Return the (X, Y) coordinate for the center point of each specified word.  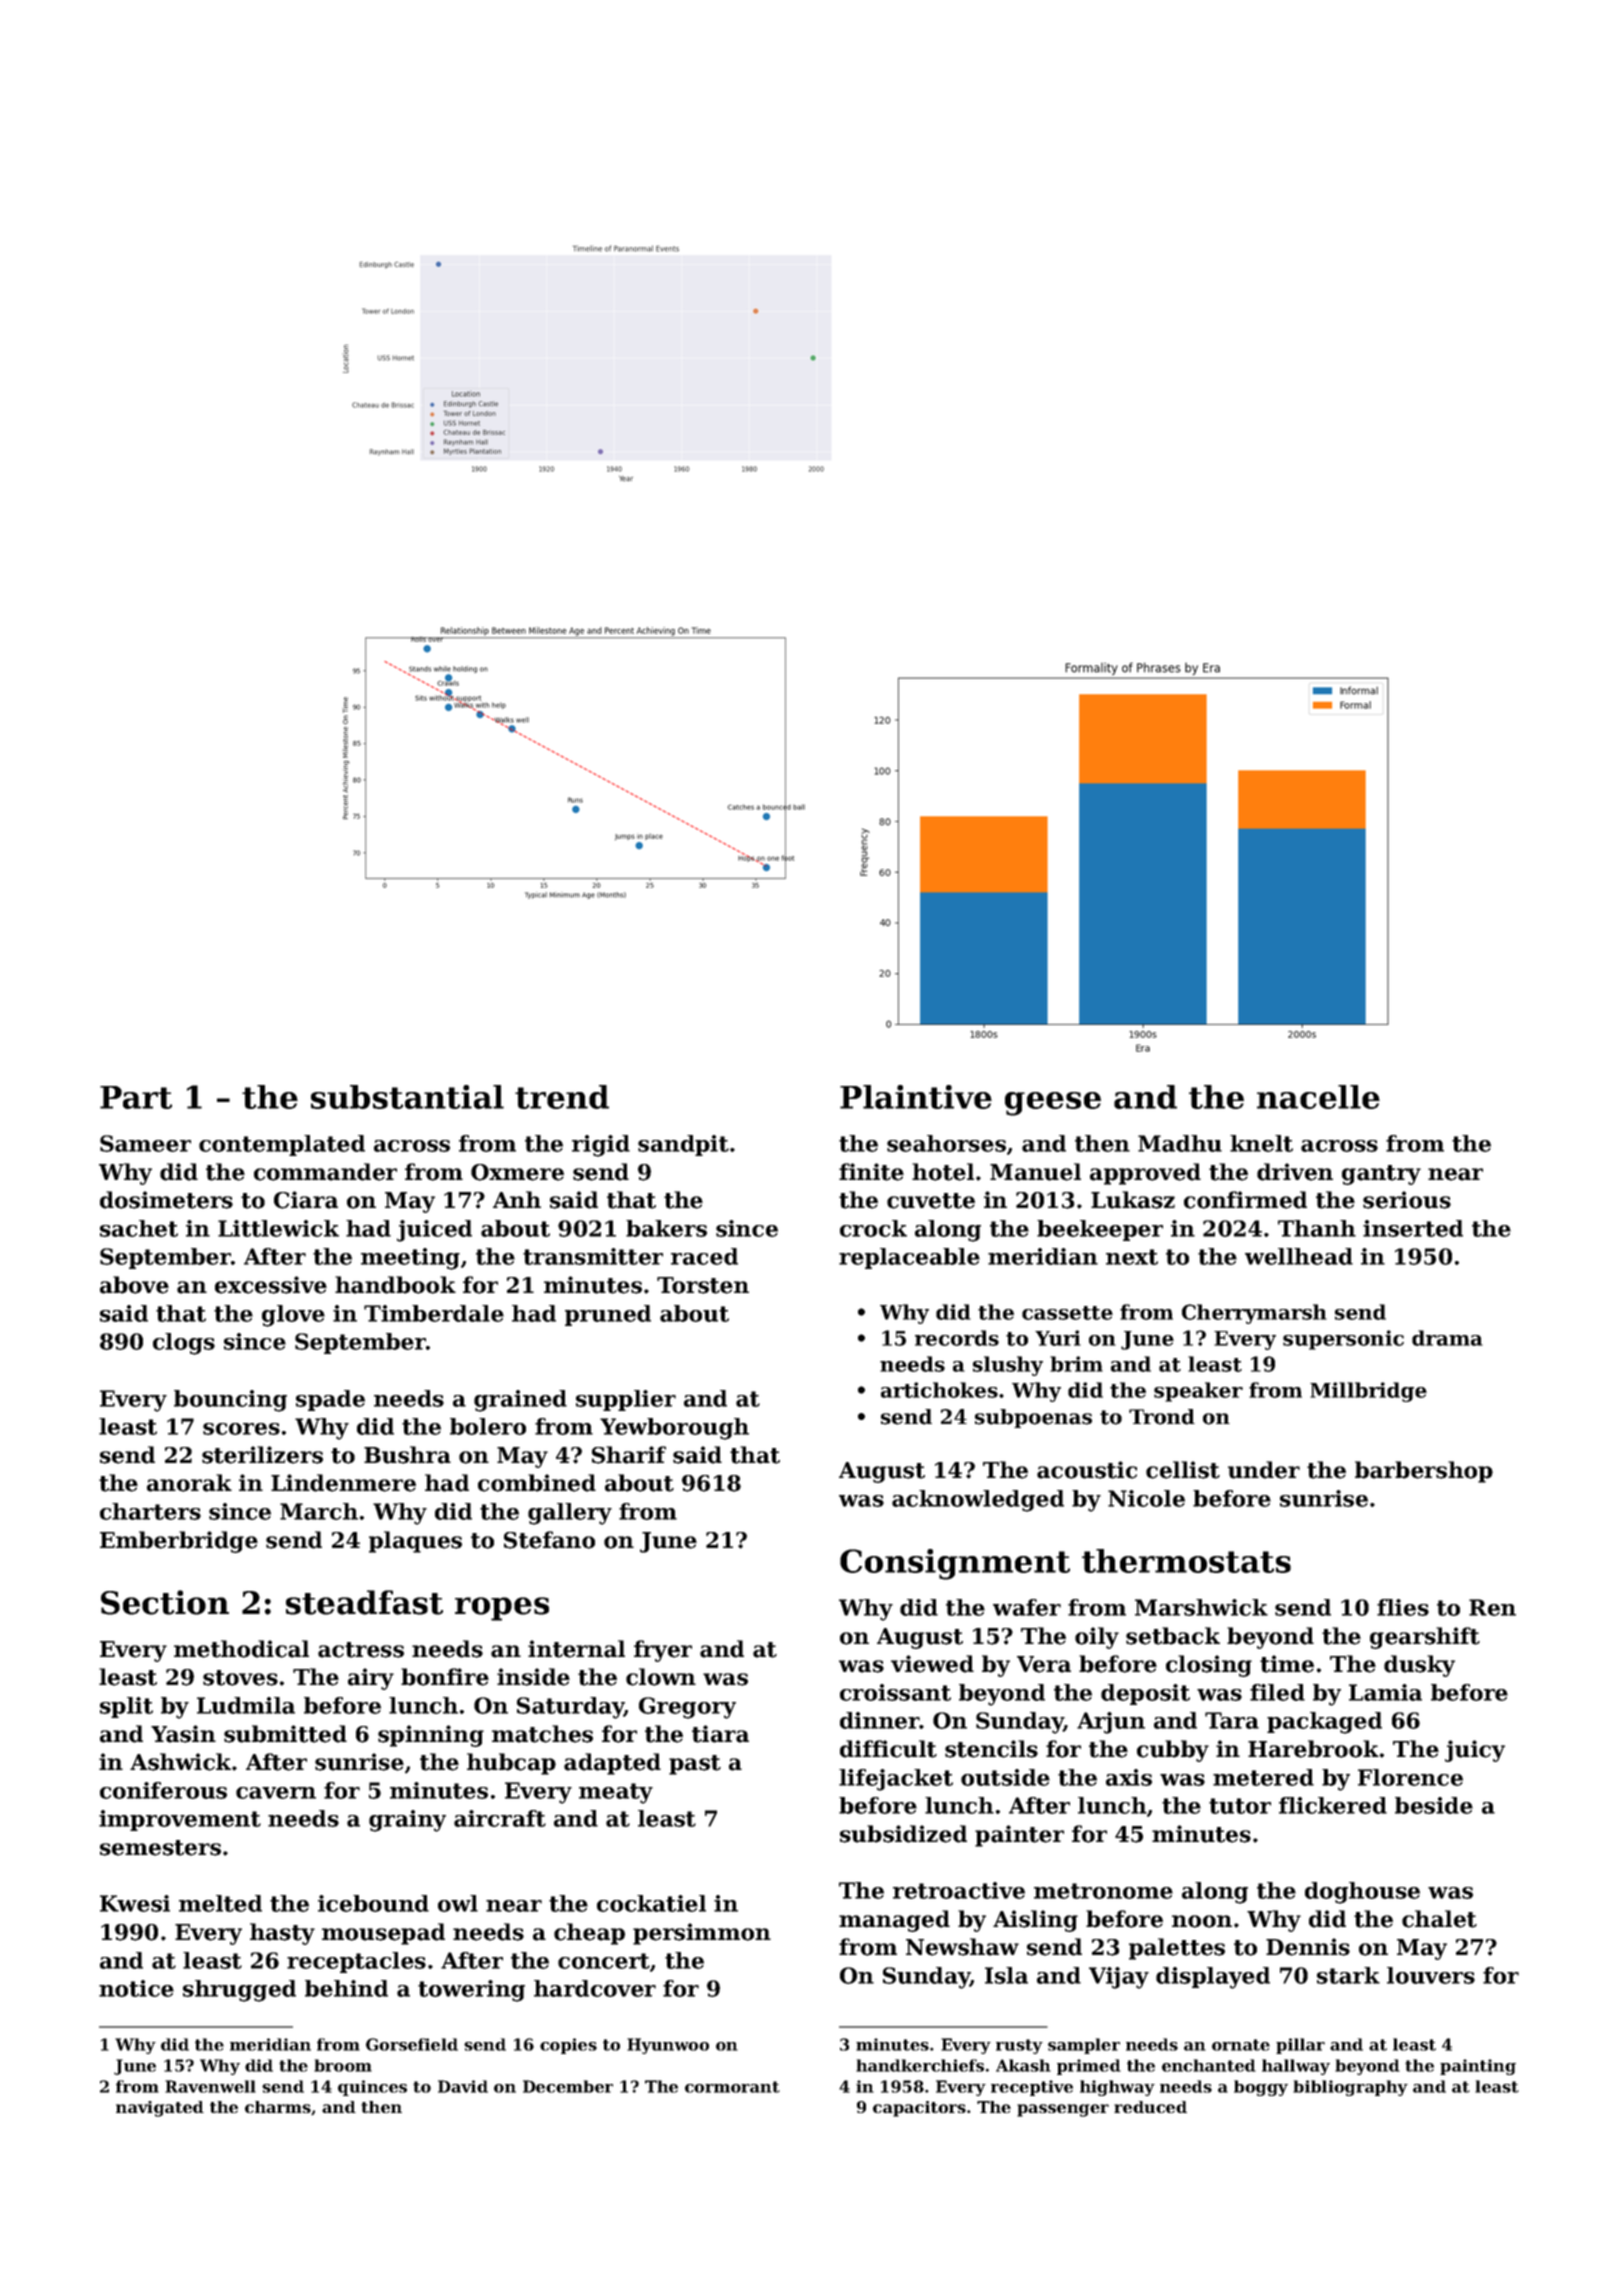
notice (136, 1988)
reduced (1150, 2107)
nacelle (1318, 1097)
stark (1348, 1975)
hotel (943, 1172)
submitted (285, 1734)
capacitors (919, 2109)
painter (1019, 1836)
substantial (407, 1097)
